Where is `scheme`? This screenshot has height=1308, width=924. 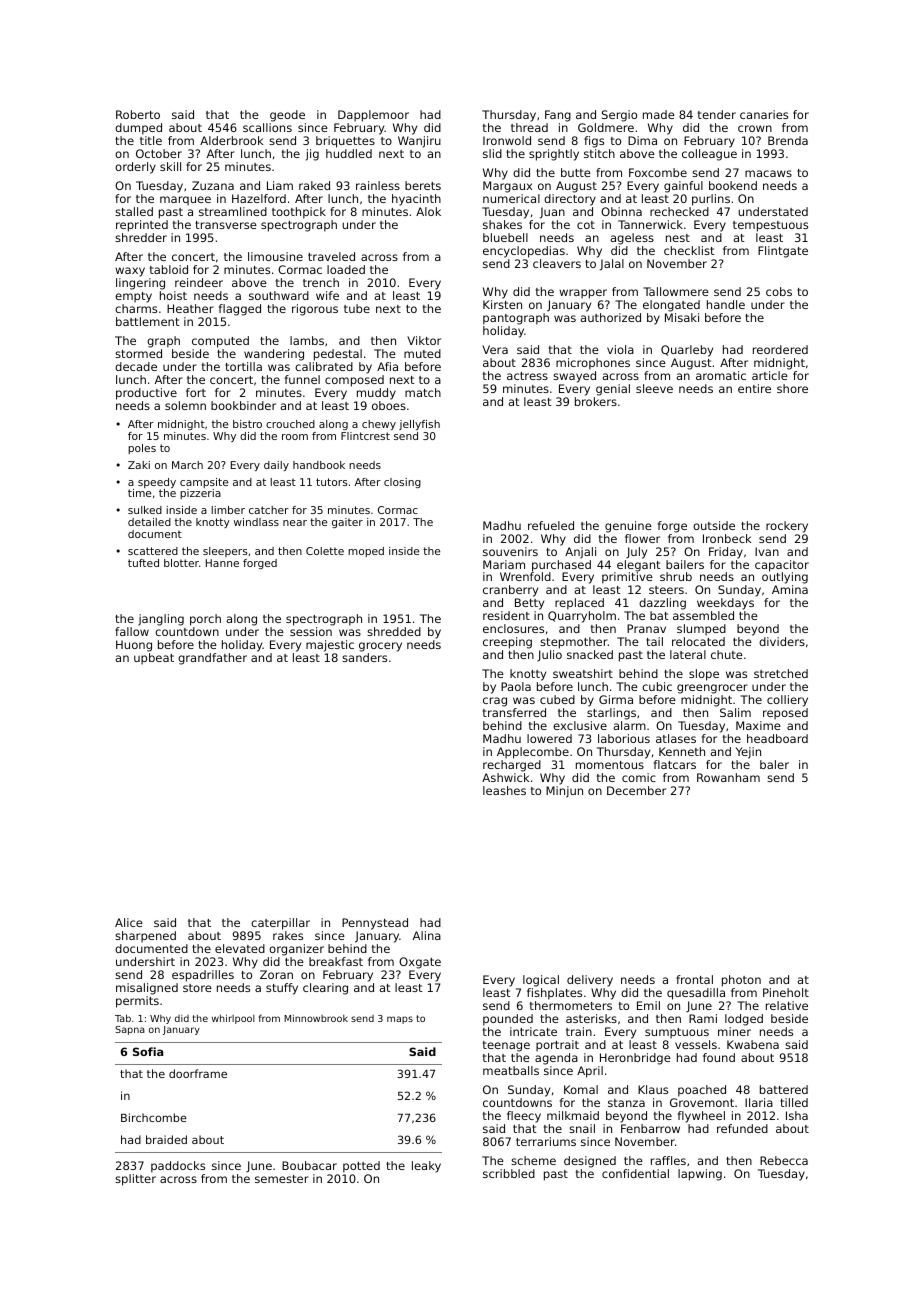
scheme is located at coordinates (533, 1160).
